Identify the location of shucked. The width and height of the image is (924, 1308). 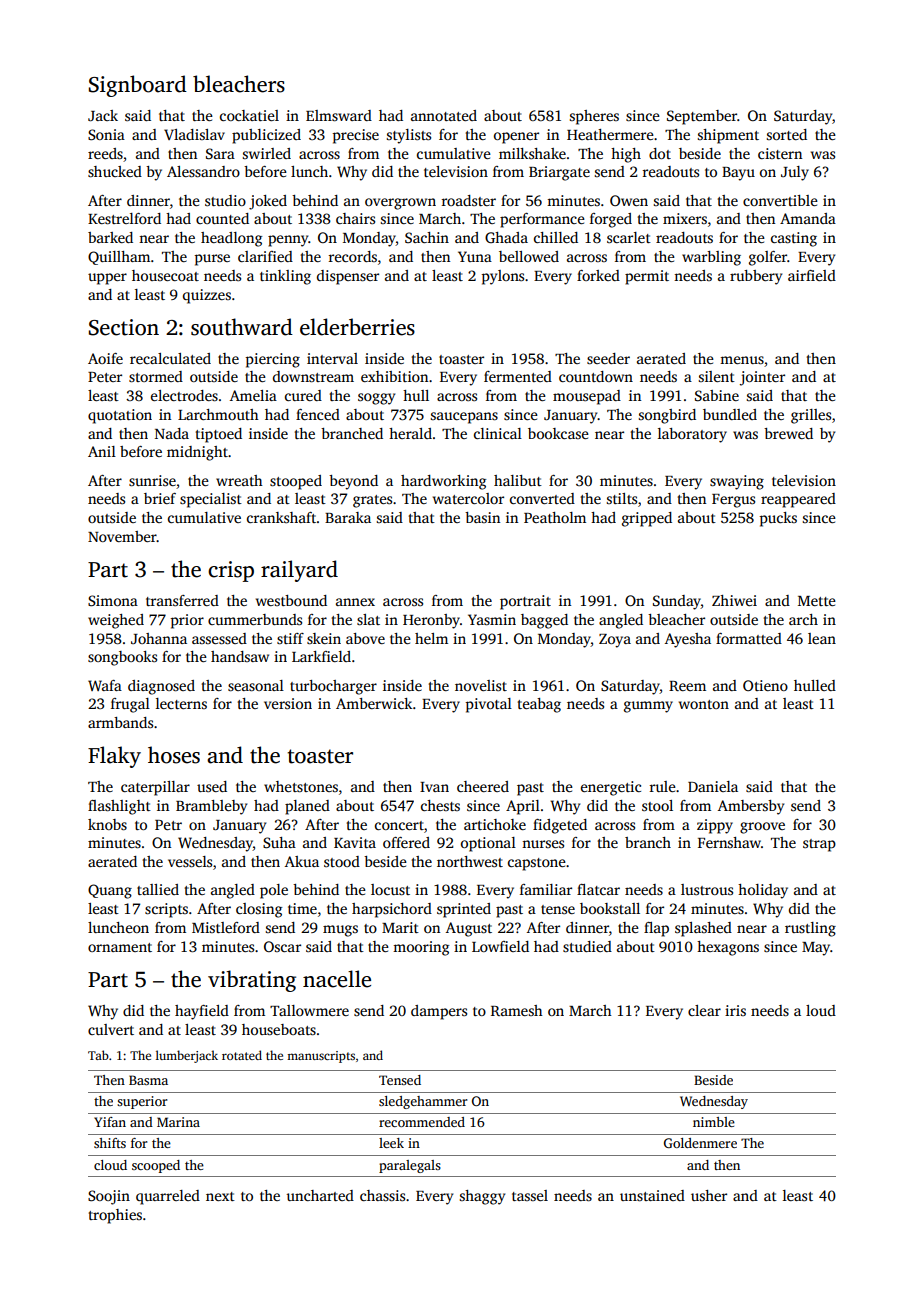
(115, 171).
